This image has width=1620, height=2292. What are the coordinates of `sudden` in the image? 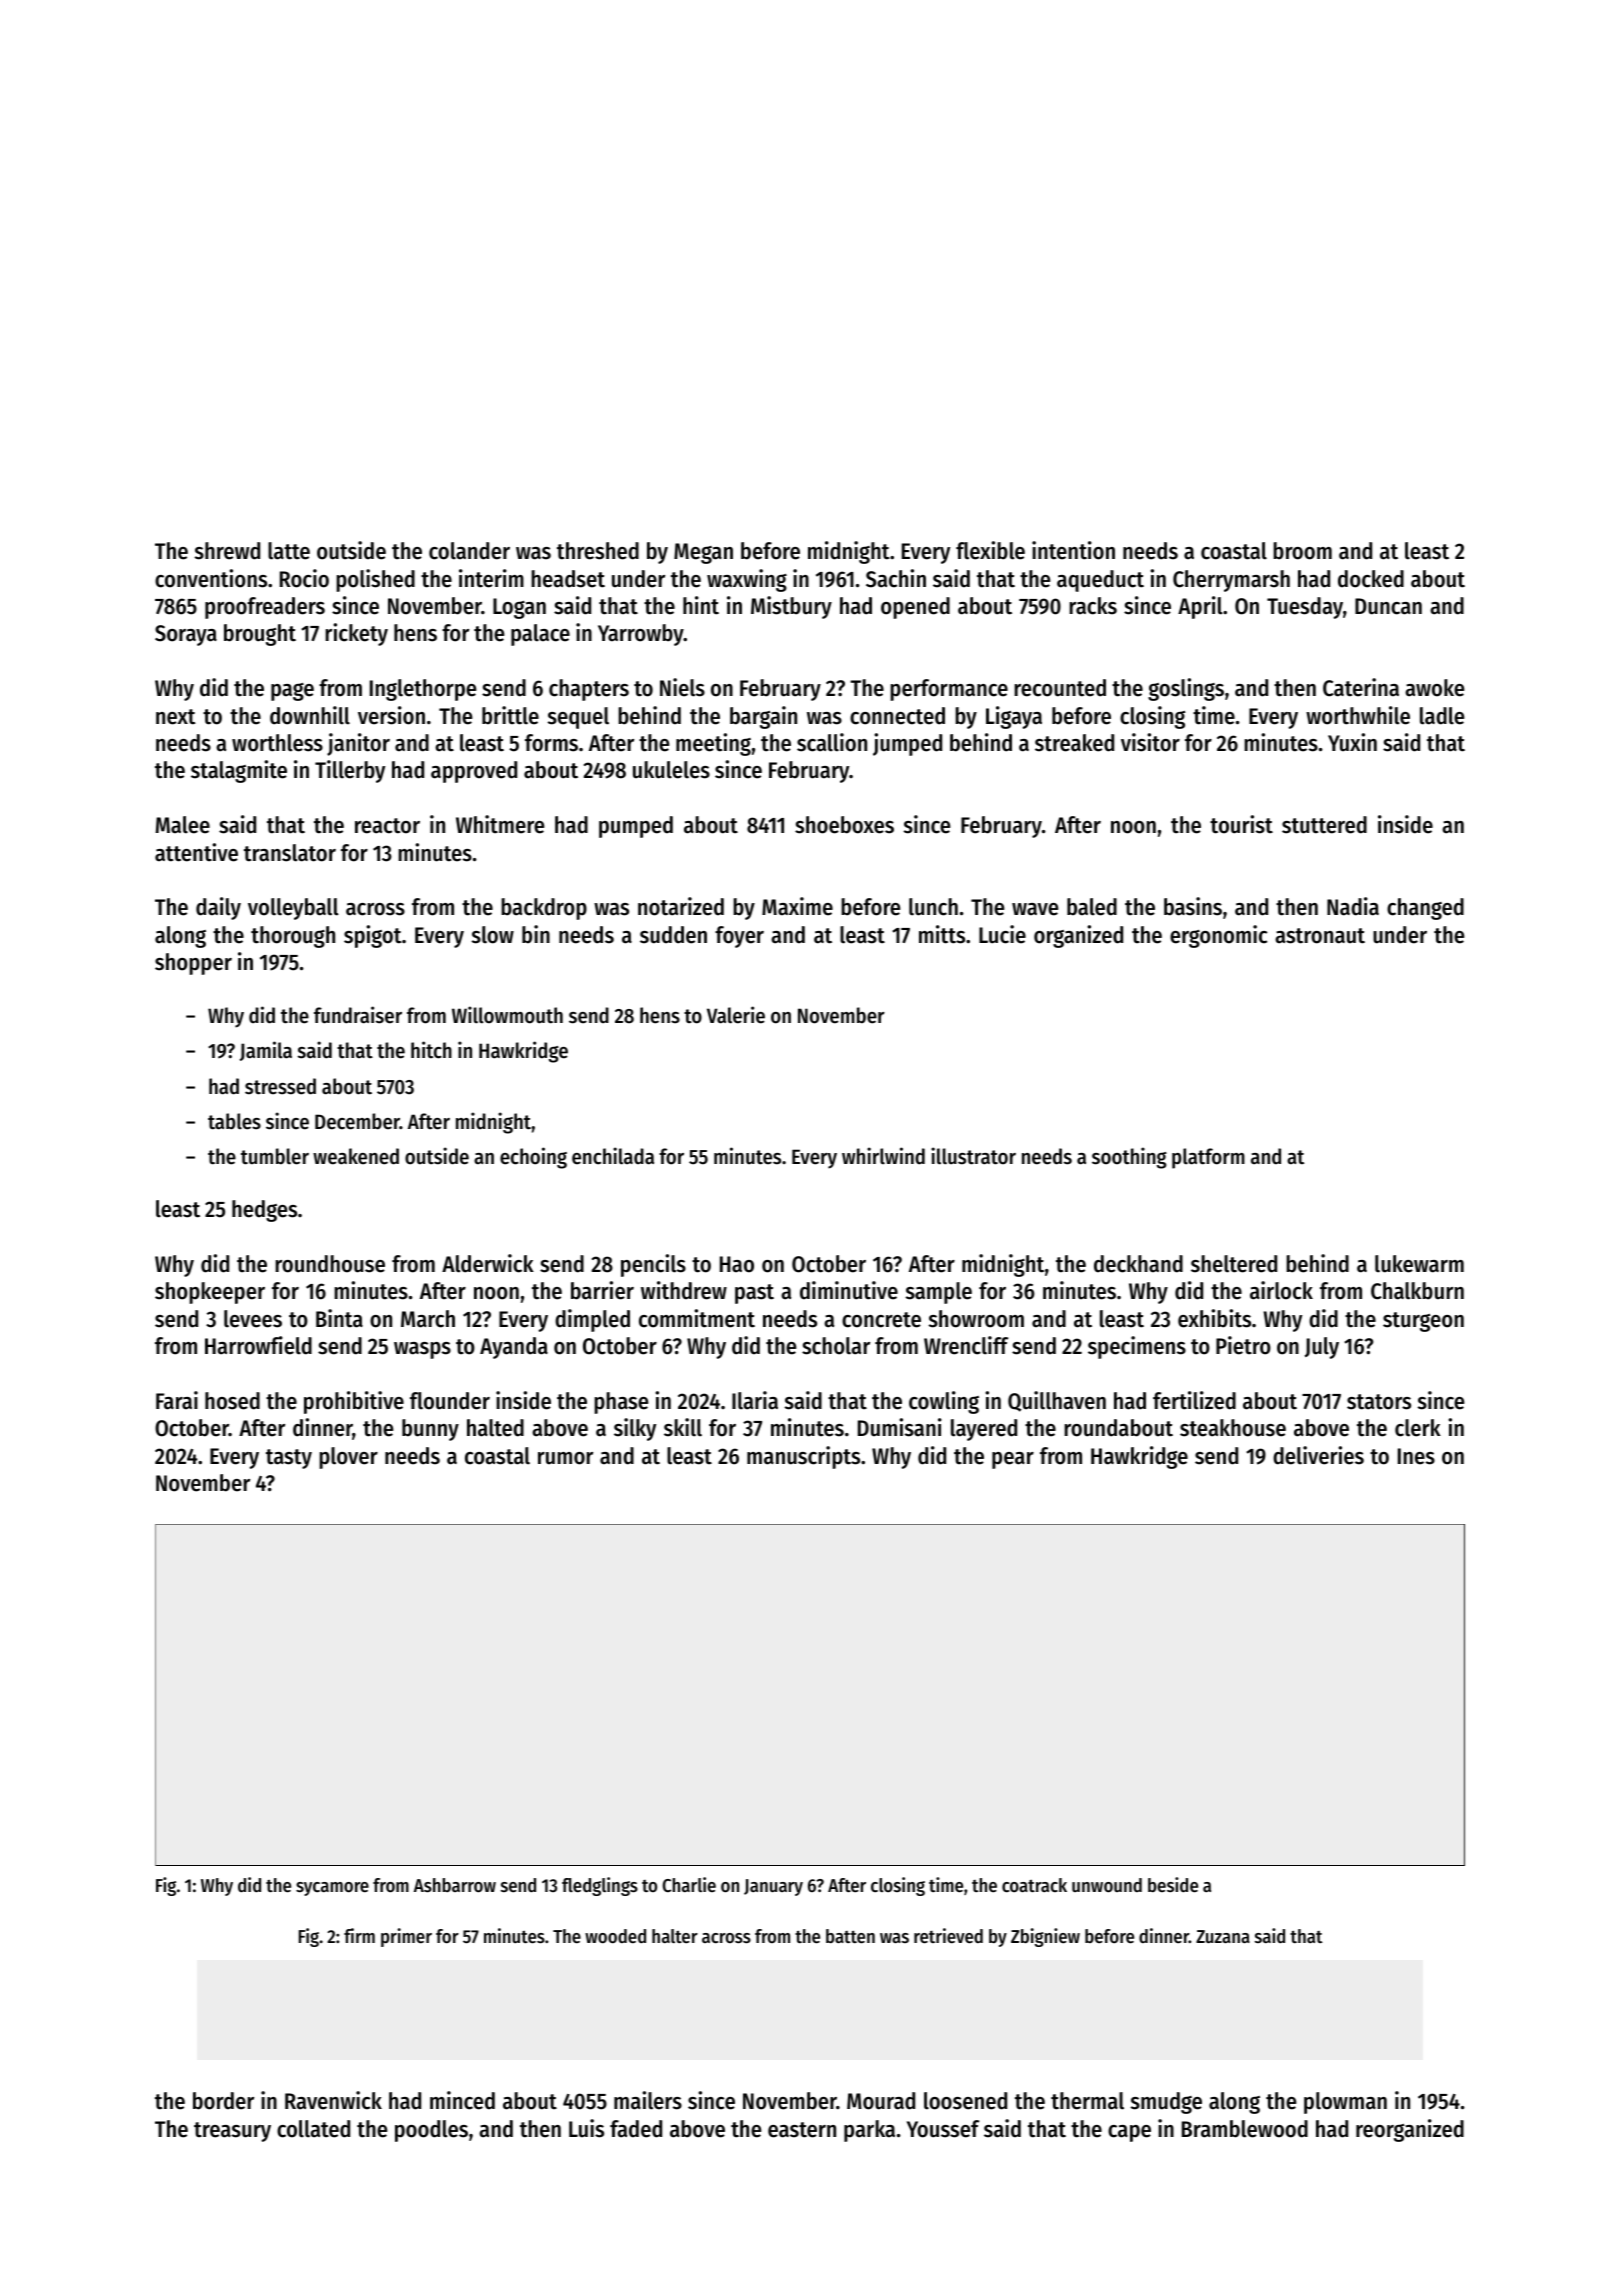 It's located at (673, 935).
